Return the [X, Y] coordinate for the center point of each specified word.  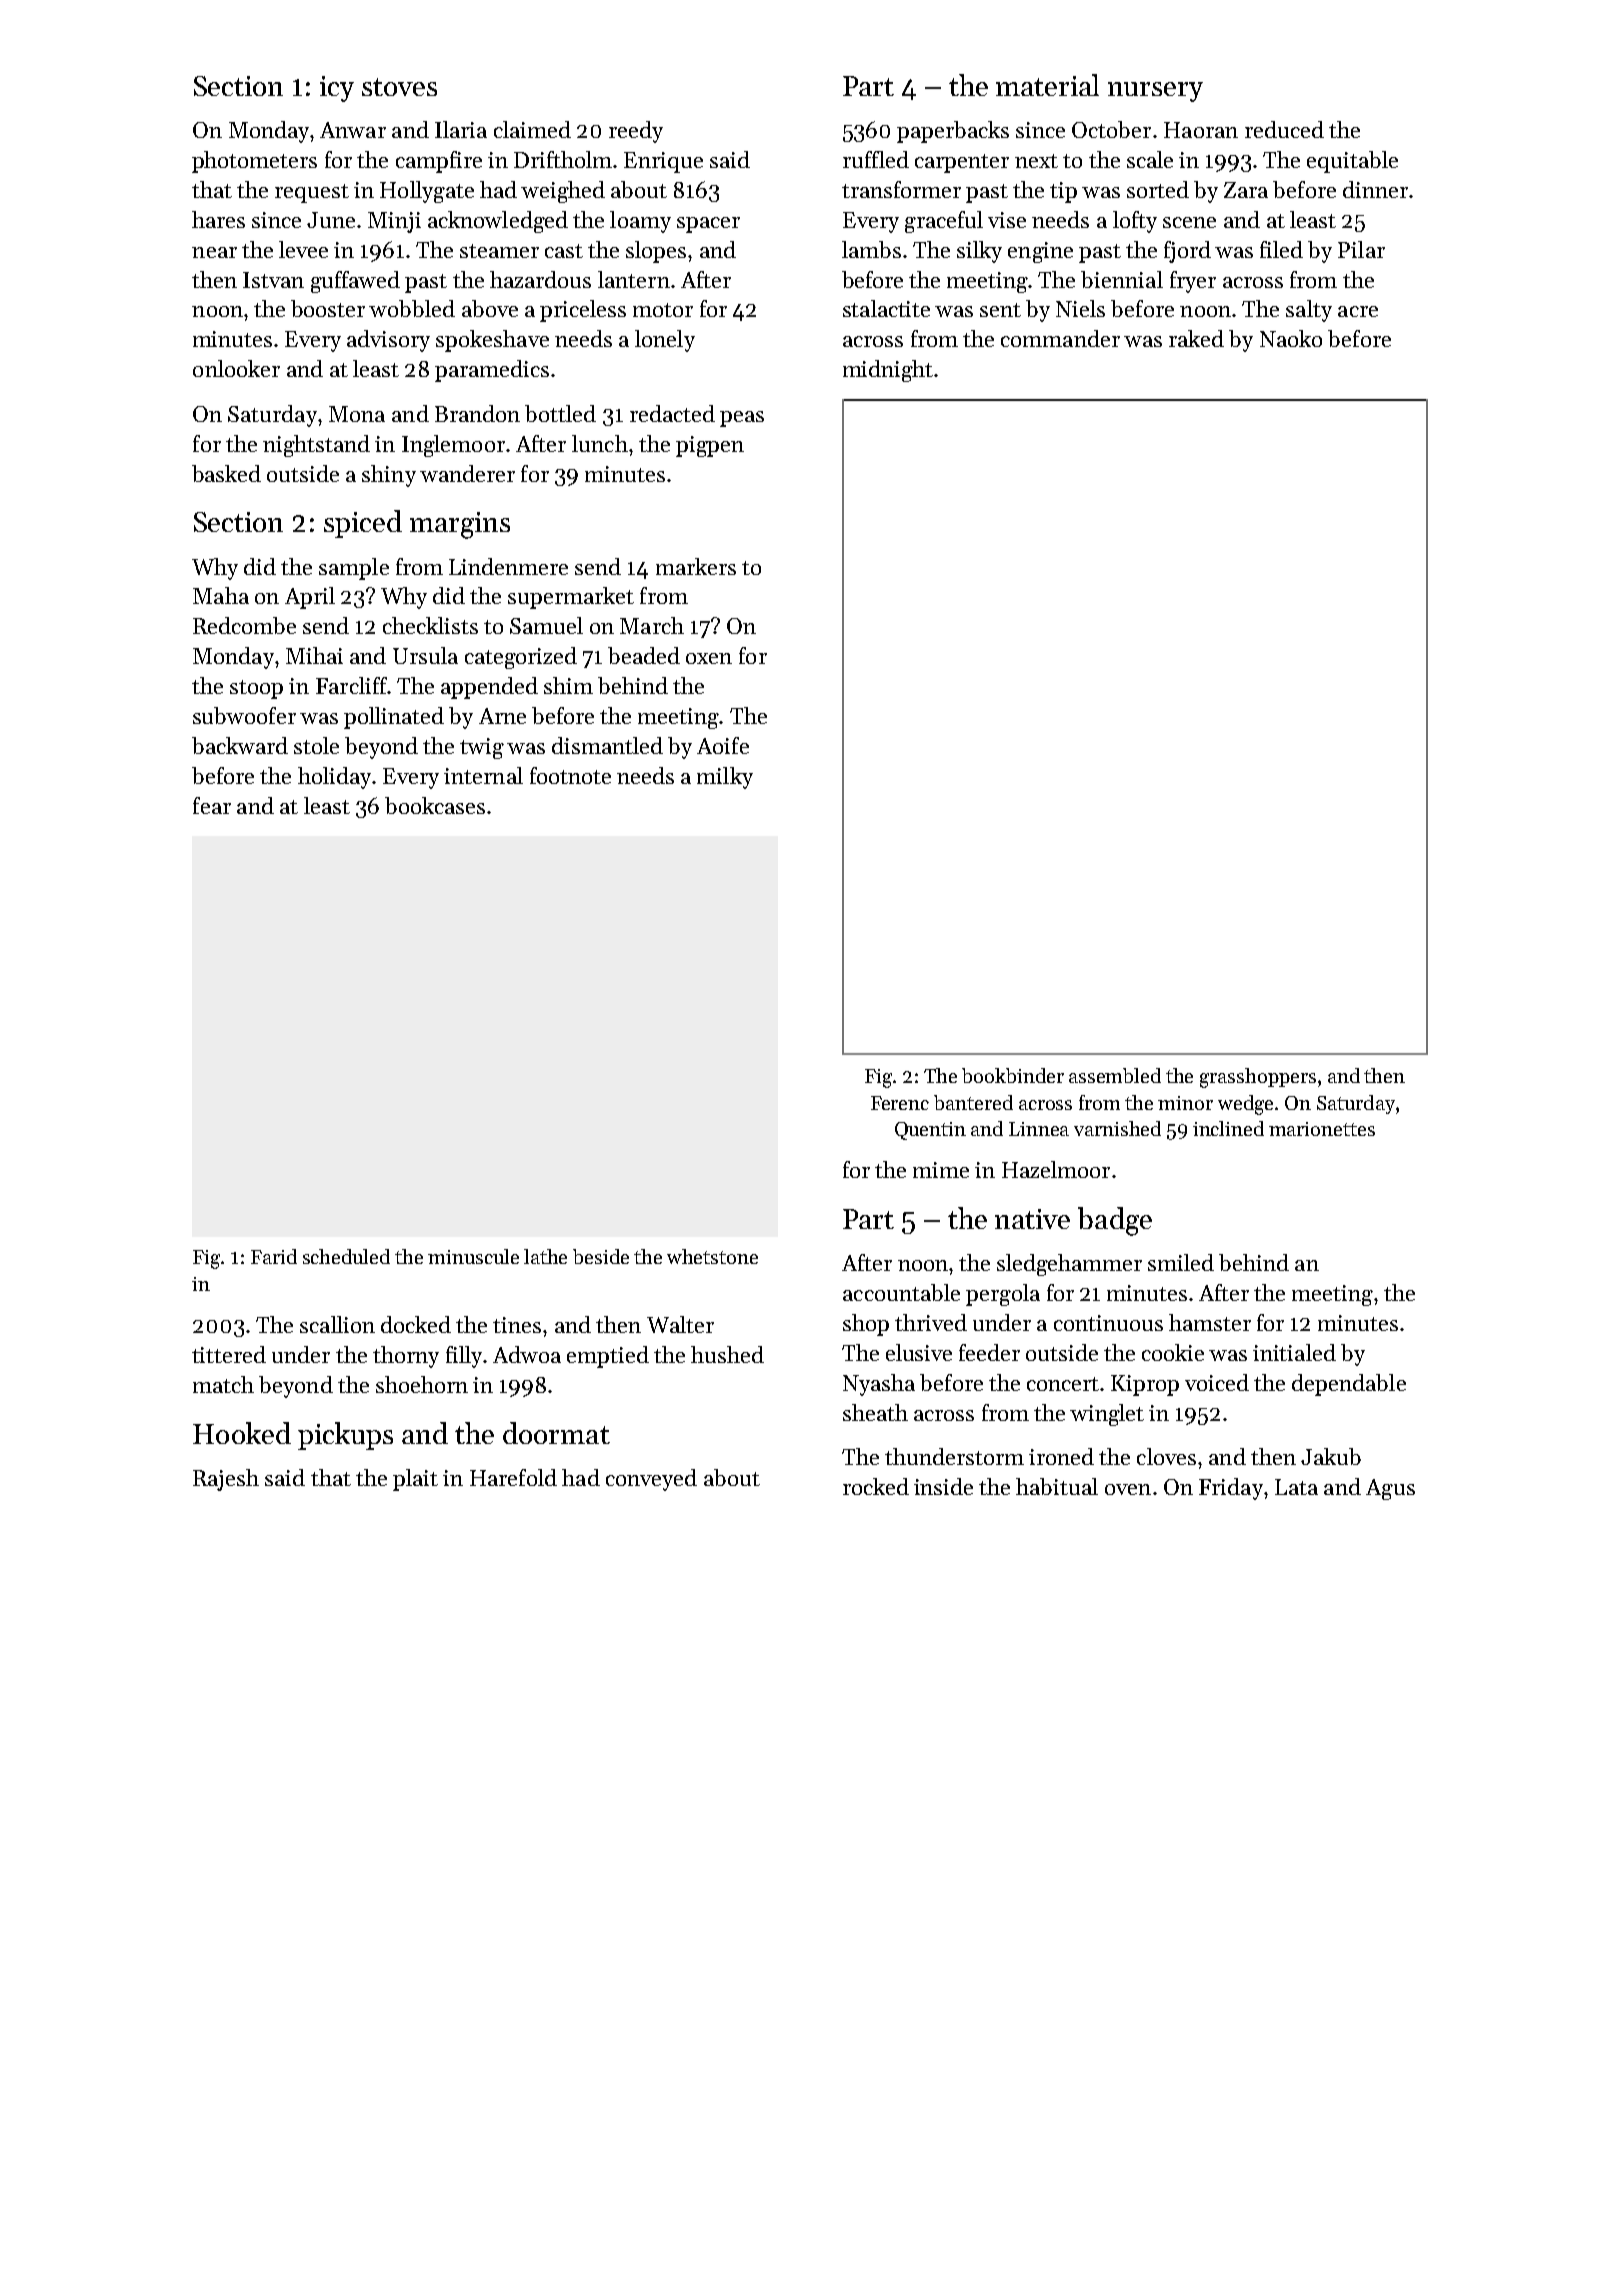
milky [725, 778]
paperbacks [953, 132]
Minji [394, 222]
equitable [1352, 162]
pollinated [394, 718]
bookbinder [1013, 1075]
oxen [709, 658]
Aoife [723, 745]
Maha [221, 595]
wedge [1245, 1105]
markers [696, 566]
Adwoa [527, 1354]
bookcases [435, 805]
